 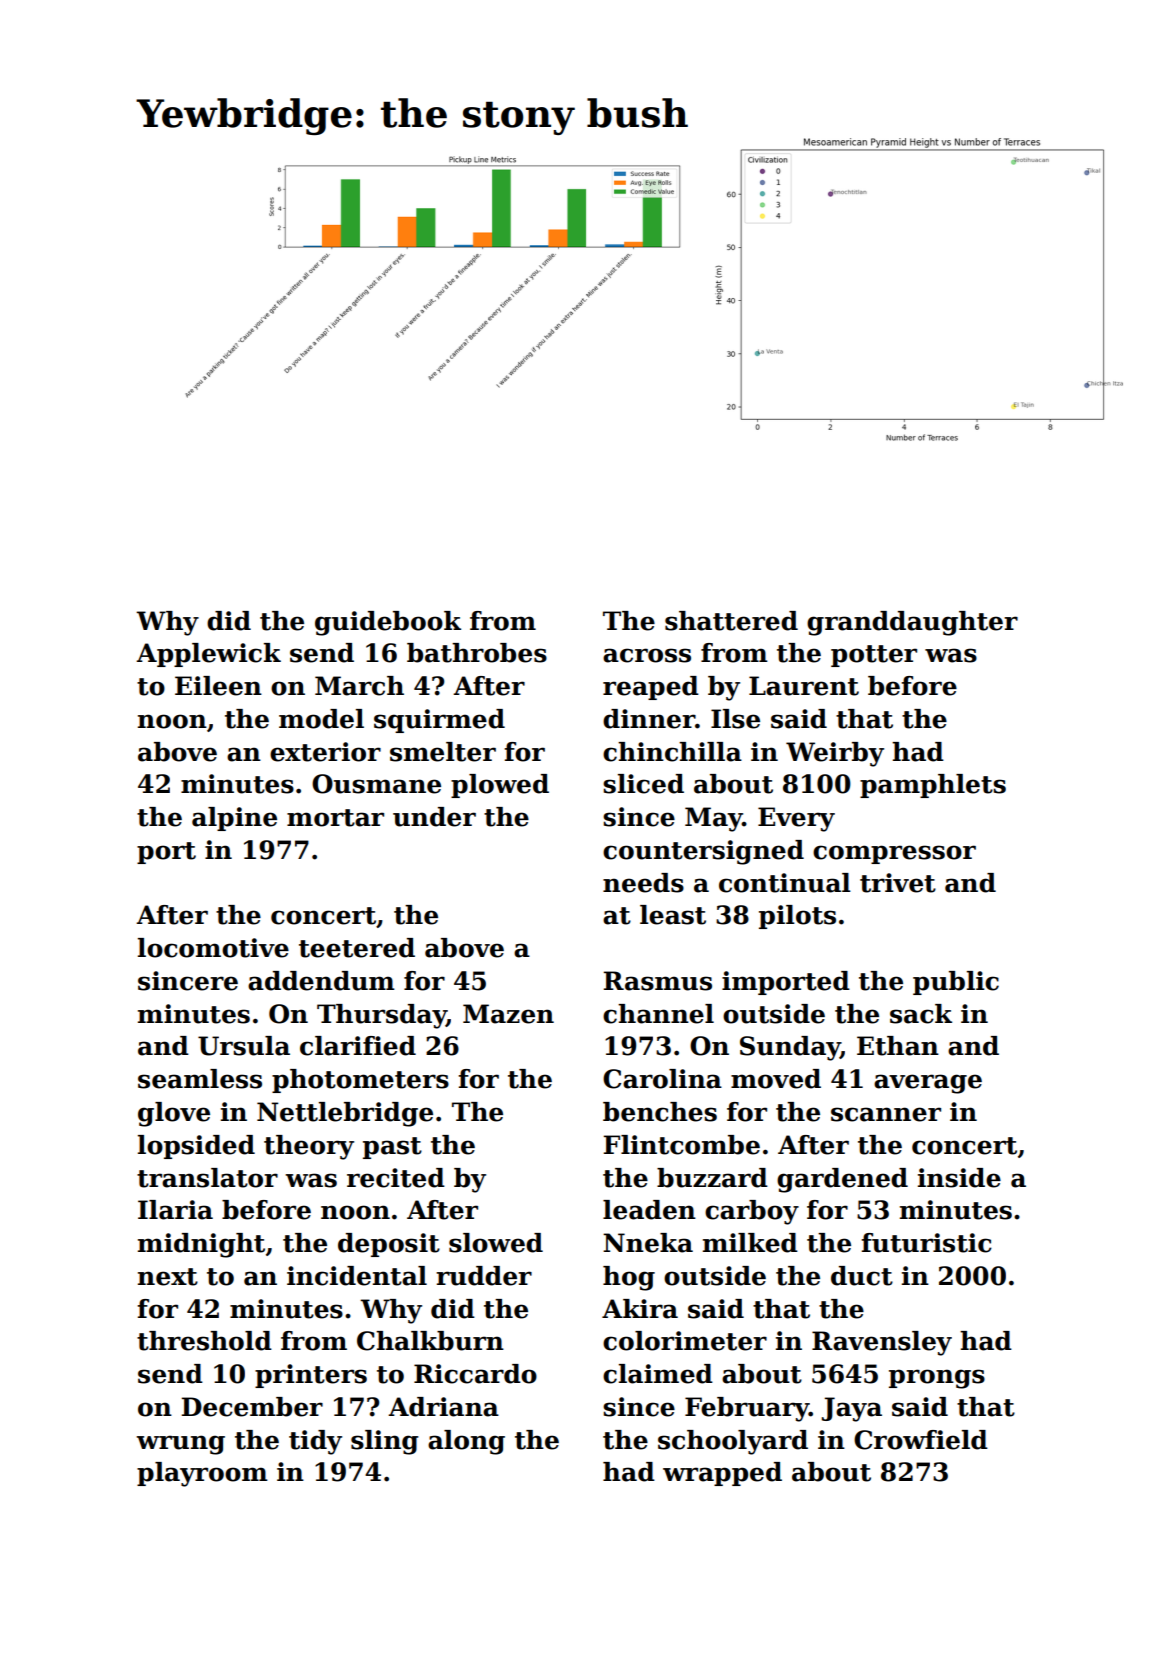 I want to click on Akira, so click(x=640, y=1309).
